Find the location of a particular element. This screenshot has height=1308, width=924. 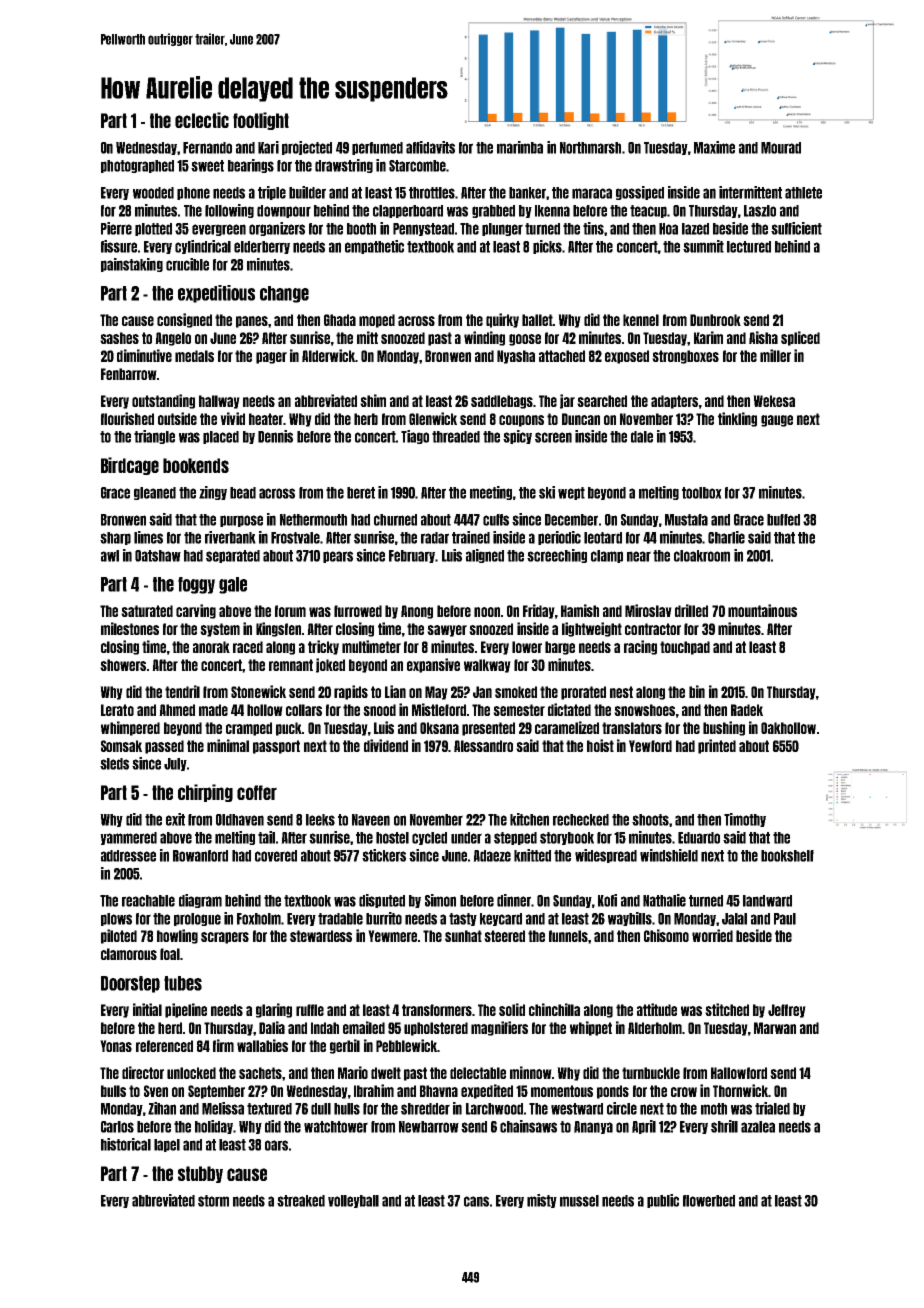

Mustafa is located at coordinates (686, 520).
